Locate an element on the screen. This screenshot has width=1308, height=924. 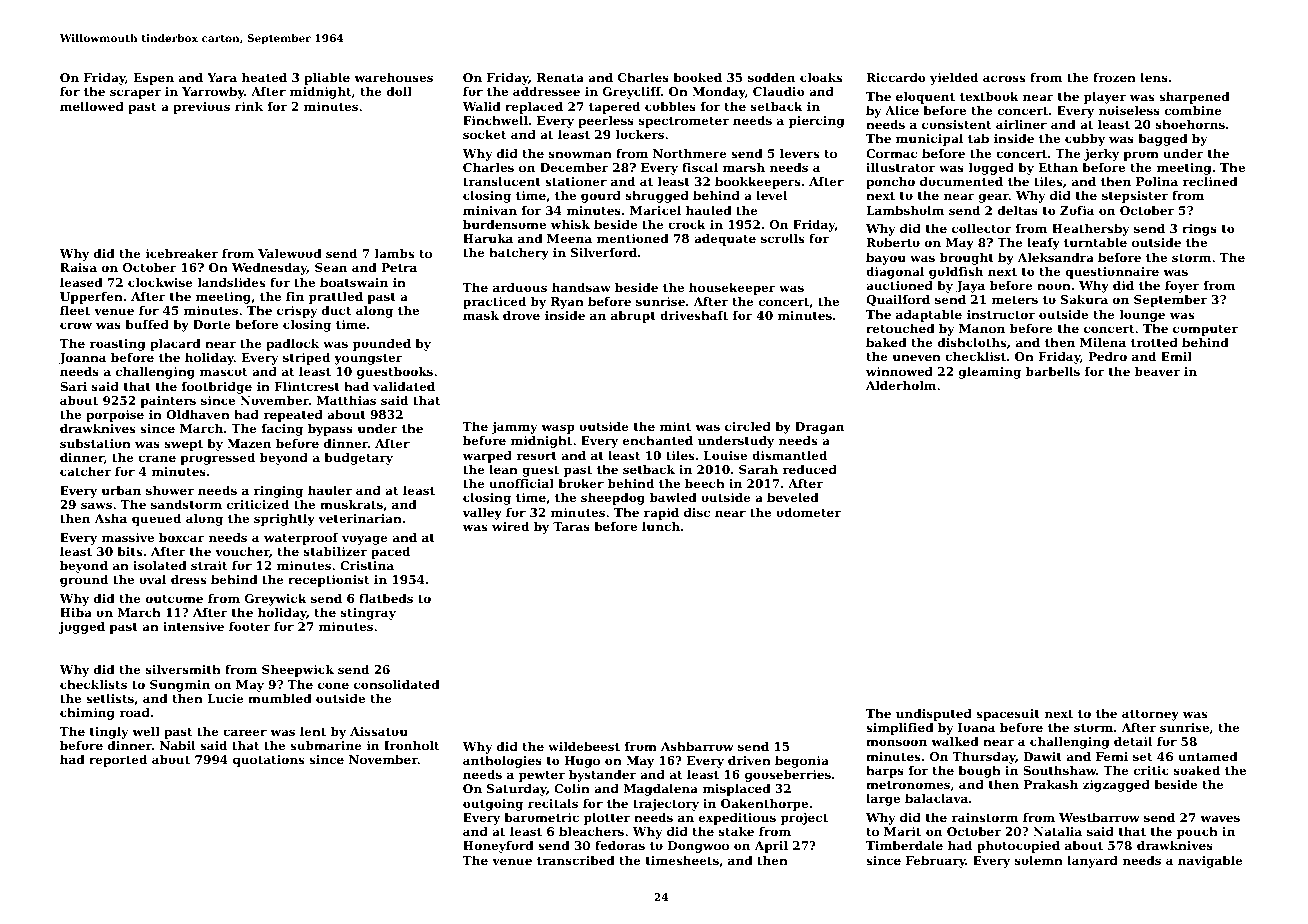
flatbeds is located at coordinates (386, 598).
